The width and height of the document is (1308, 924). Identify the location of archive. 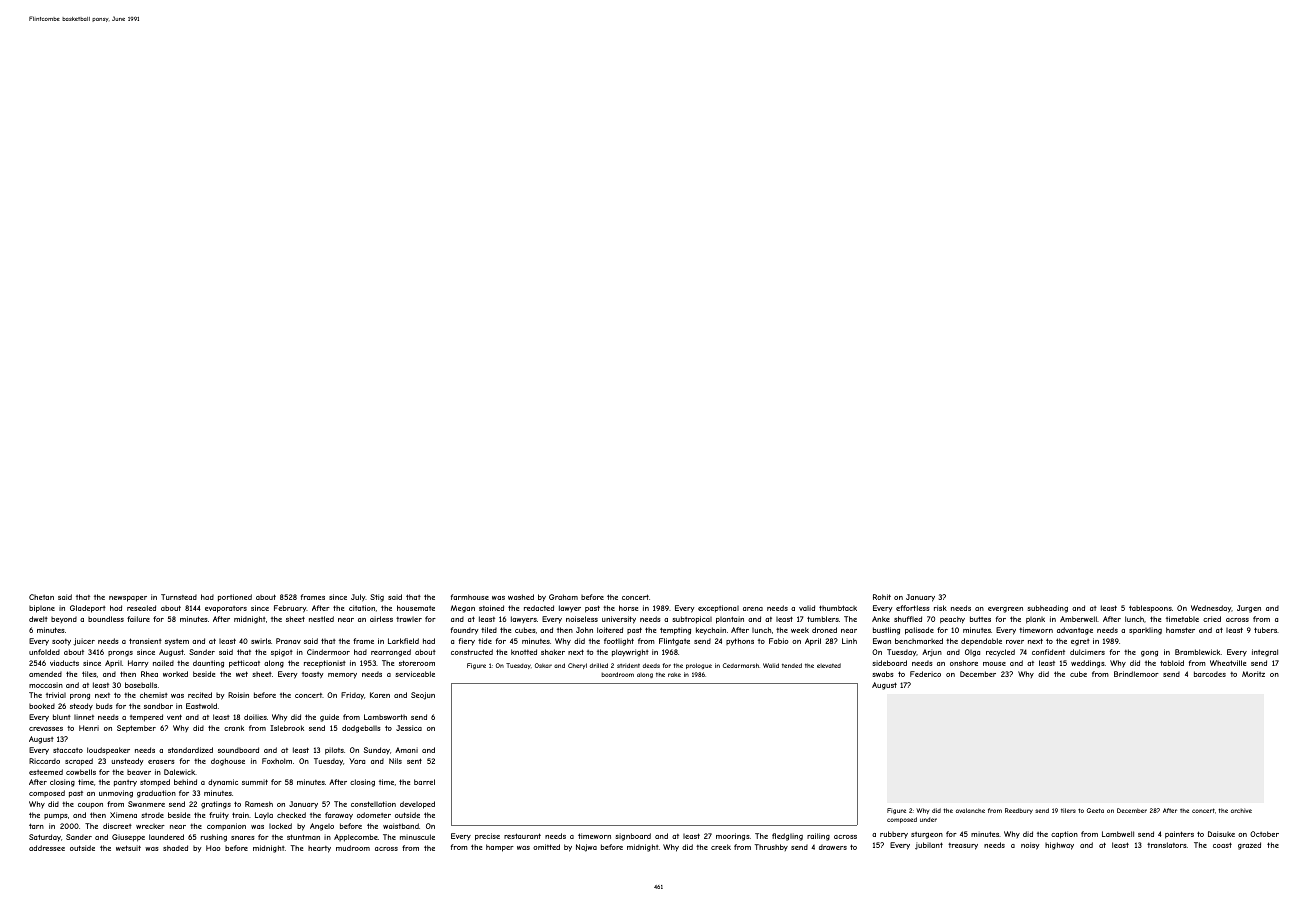
(1241, 810).
